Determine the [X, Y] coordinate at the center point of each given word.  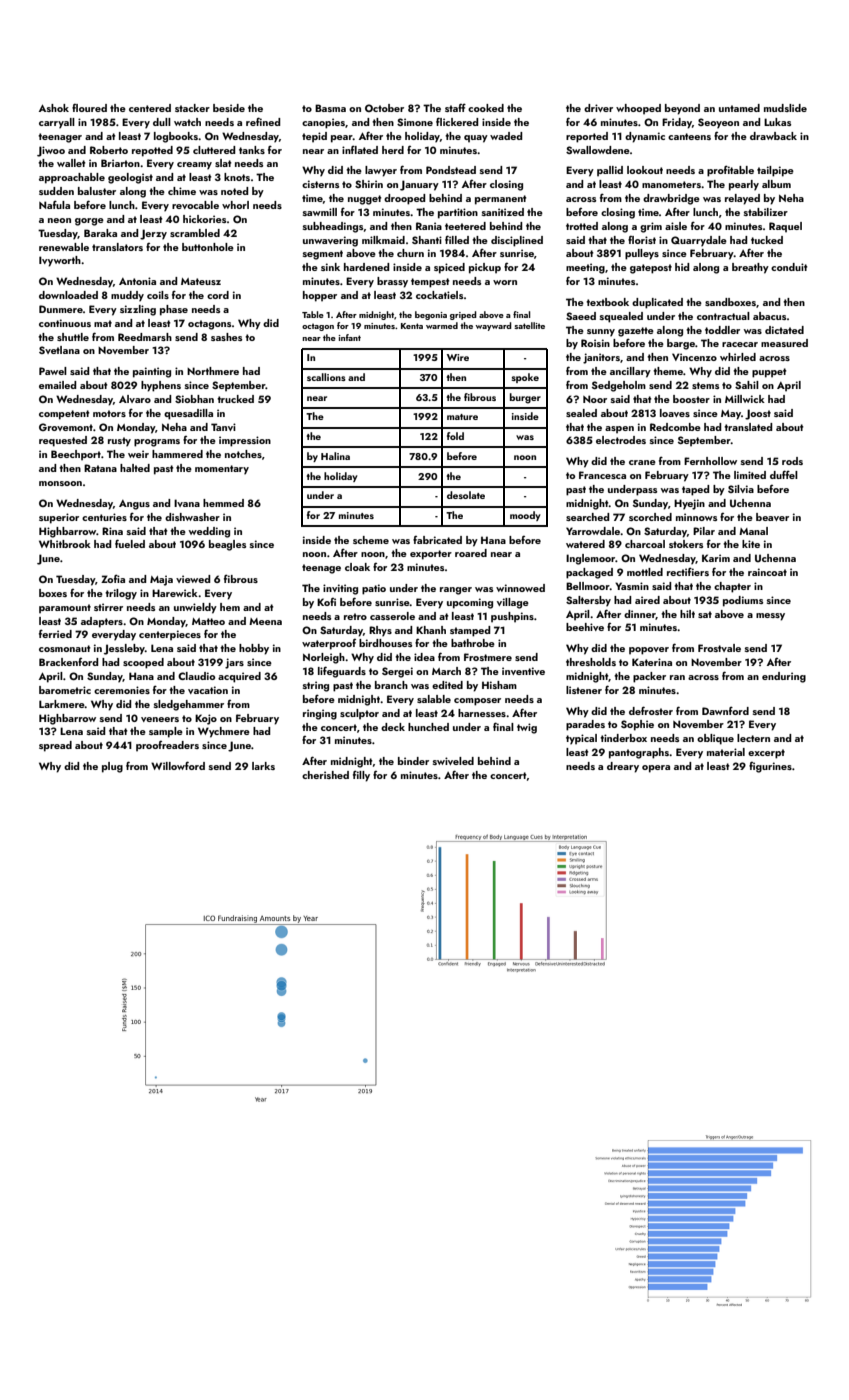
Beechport [76, 455]
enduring [784, 677]
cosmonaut [65, 648]
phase [174, 310]
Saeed [581, 316]
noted [234, 191]
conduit [789, 267]
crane [642, 462]
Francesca [602, 475]
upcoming [470, 603]
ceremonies [122, 690]
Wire [458, 357]
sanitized [503, 212]
